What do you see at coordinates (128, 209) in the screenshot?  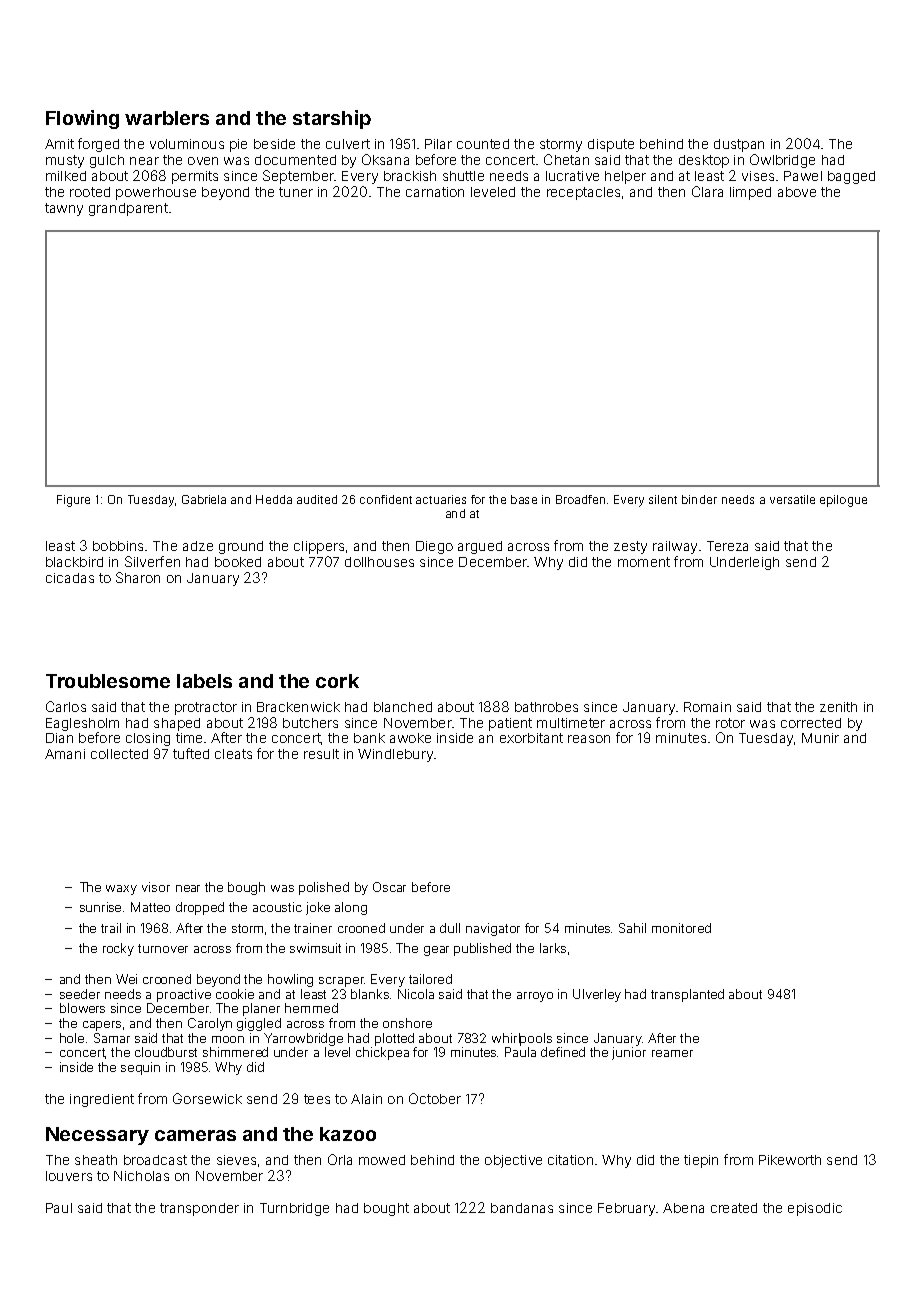 I see `grandparent` at bounding box center [128, 209].
